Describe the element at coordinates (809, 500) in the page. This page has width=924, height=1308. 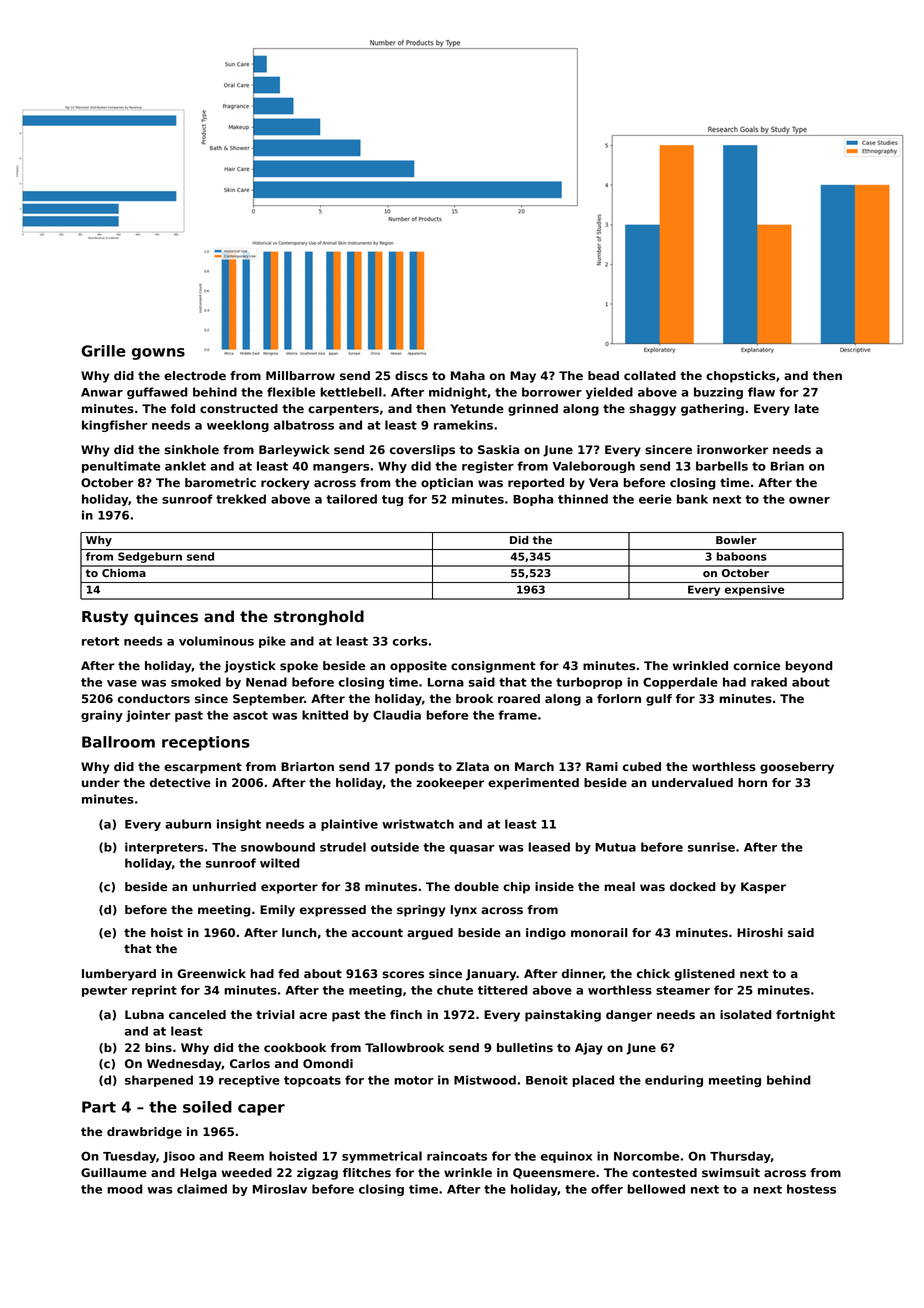
I see `owner` at that location.
